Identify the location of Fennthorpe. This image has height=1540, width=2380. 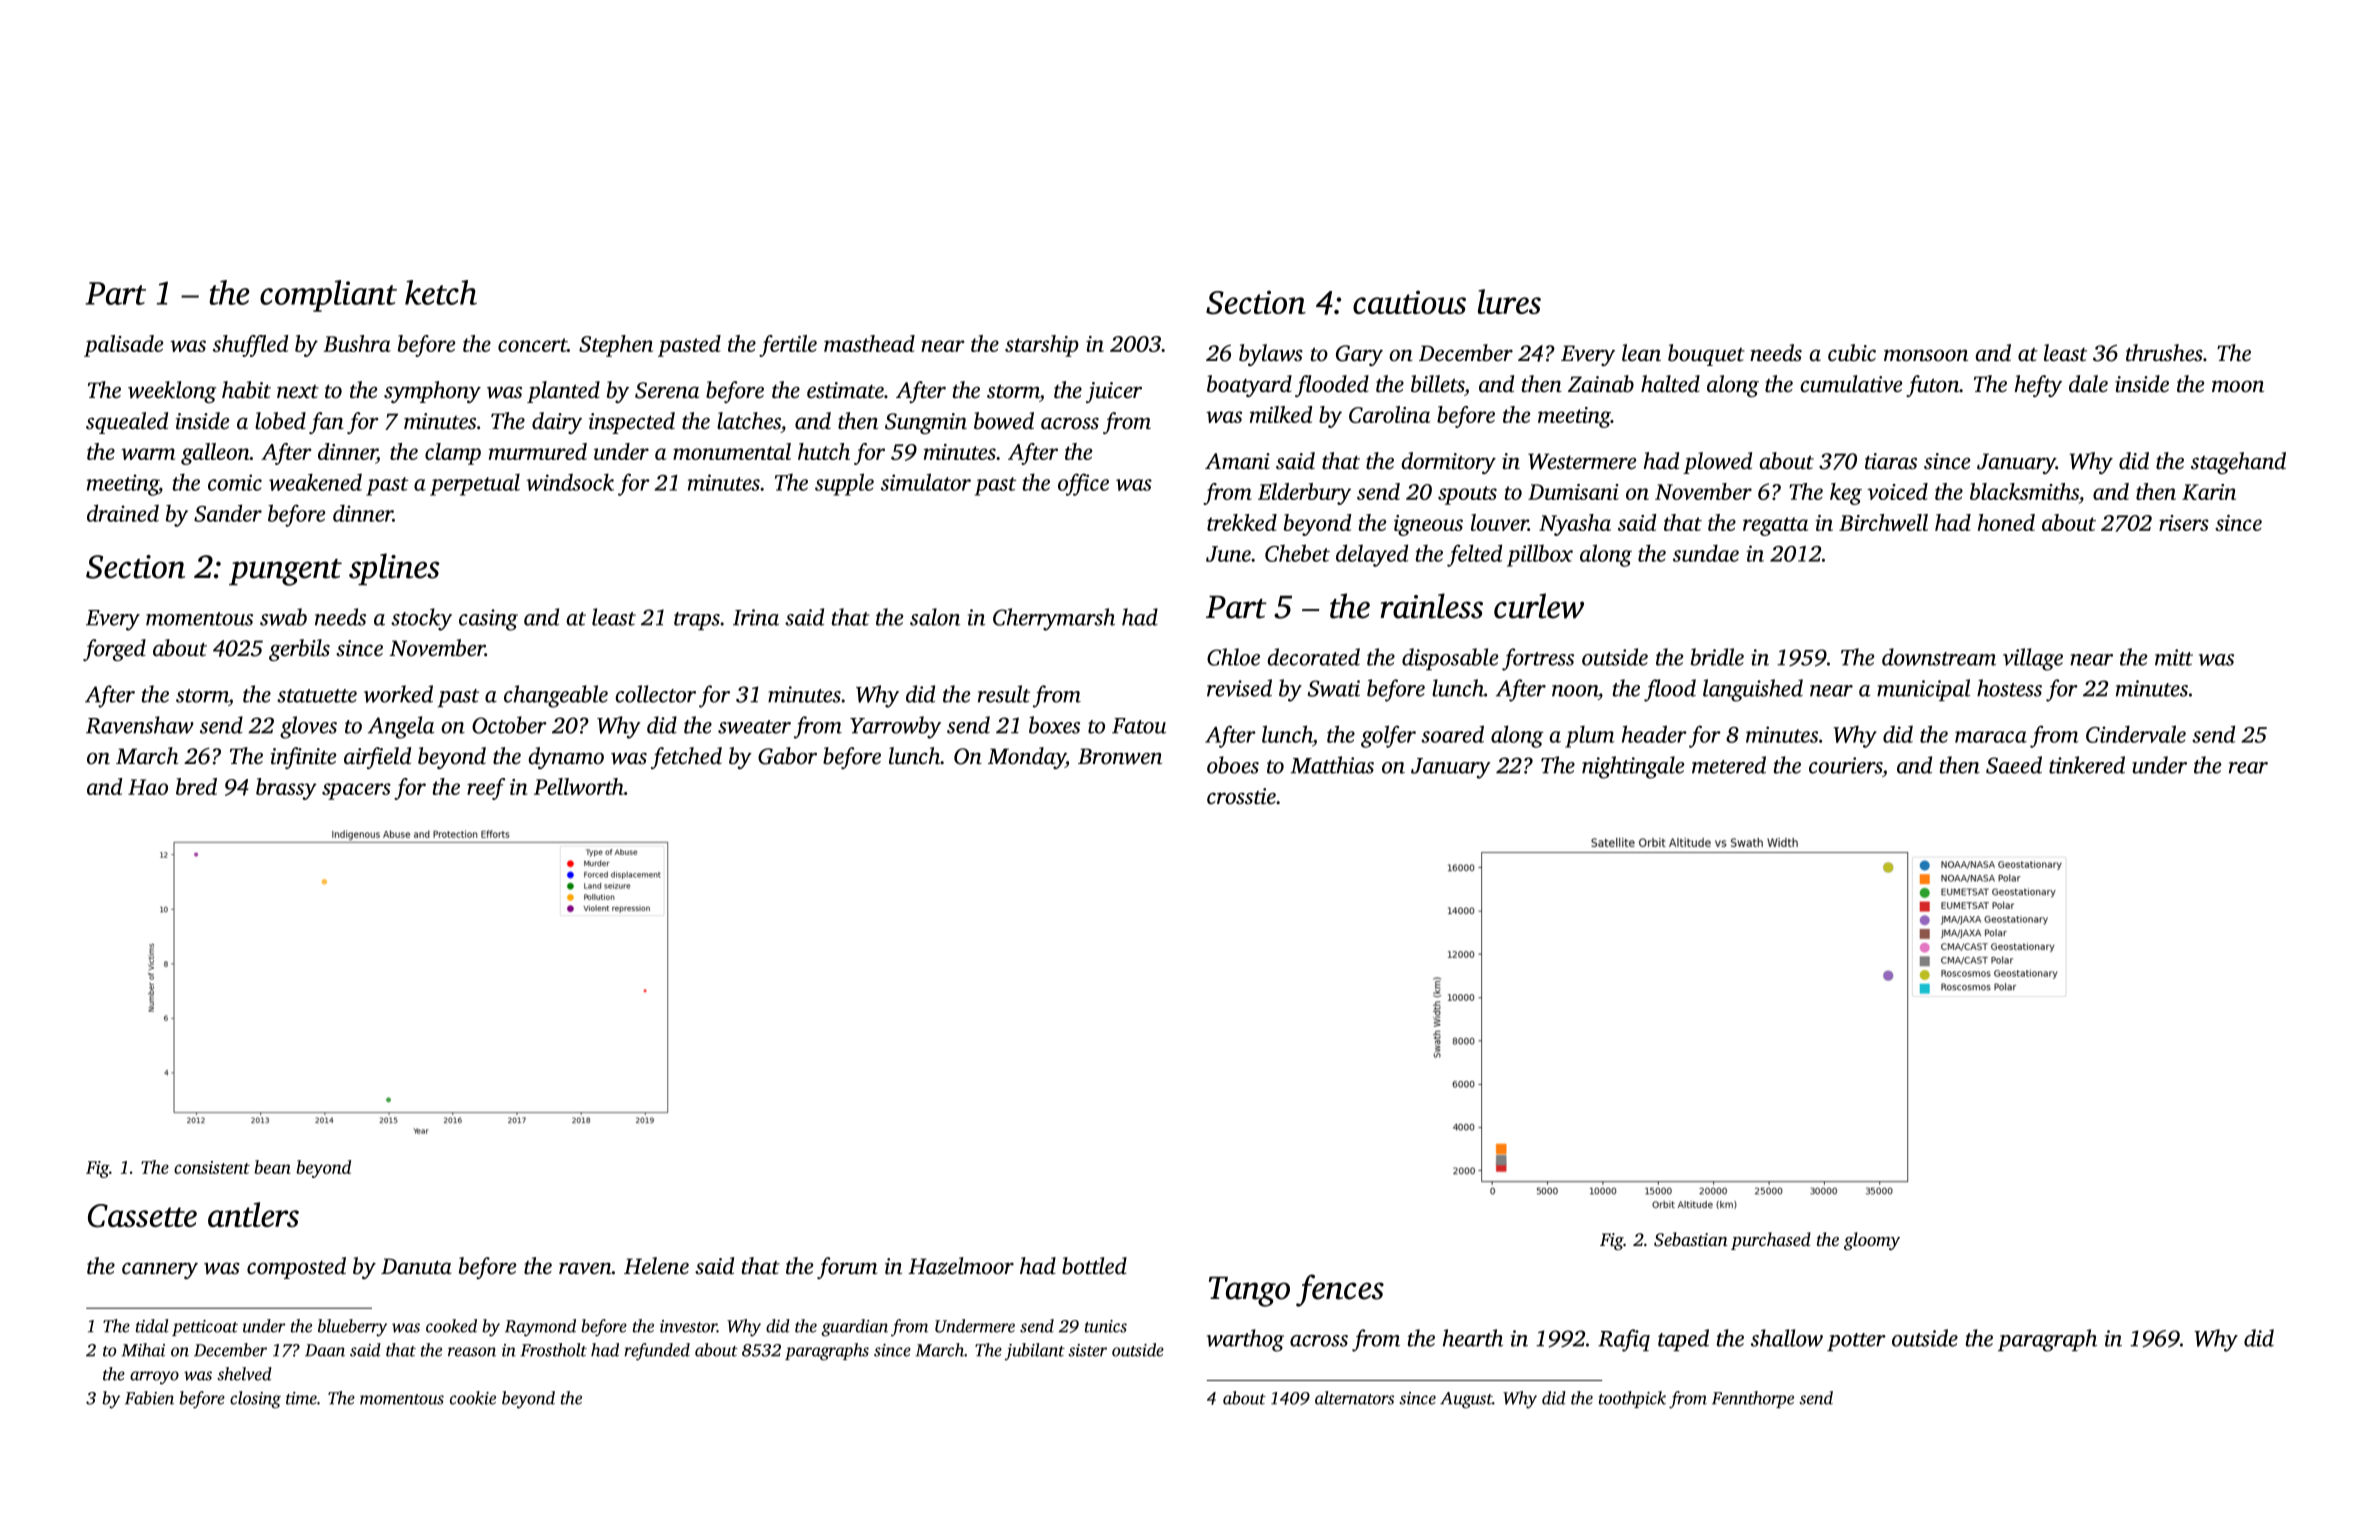
(1753, 1399).
